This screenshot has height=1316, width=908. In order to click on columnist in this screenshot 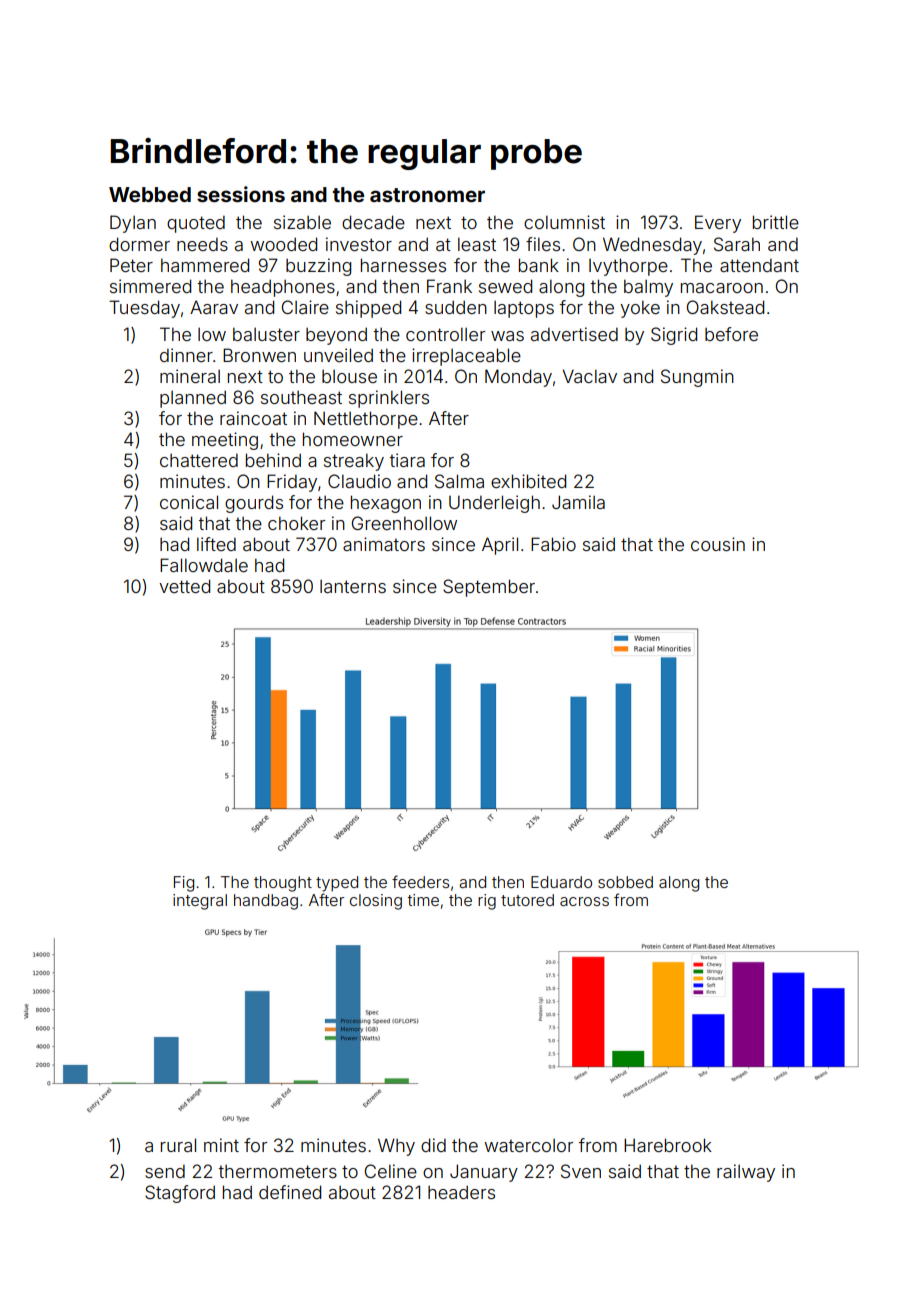, I will do `click(564, 222)`.
